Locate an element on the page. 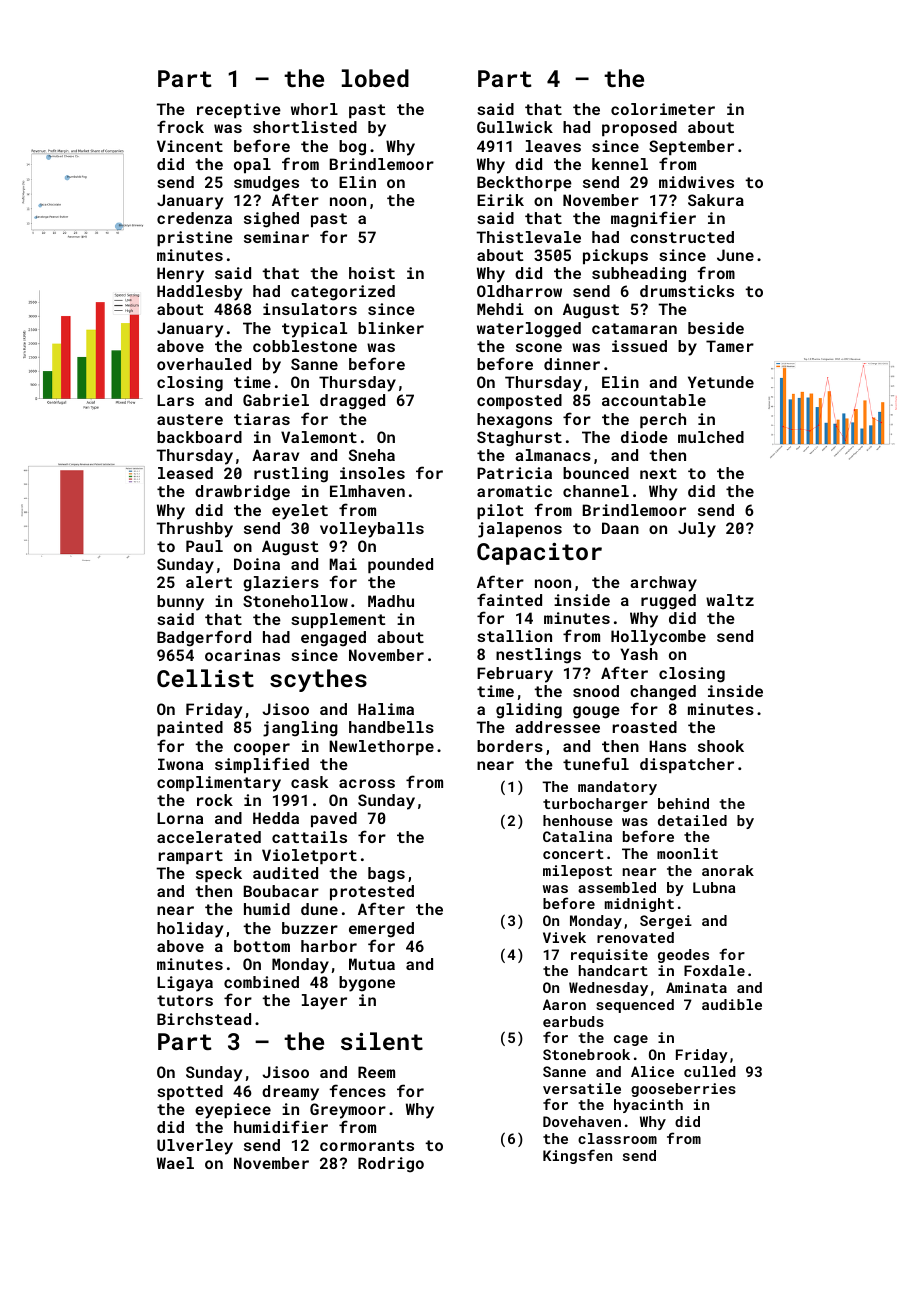  lobed is located at coordinates (375, 78).
